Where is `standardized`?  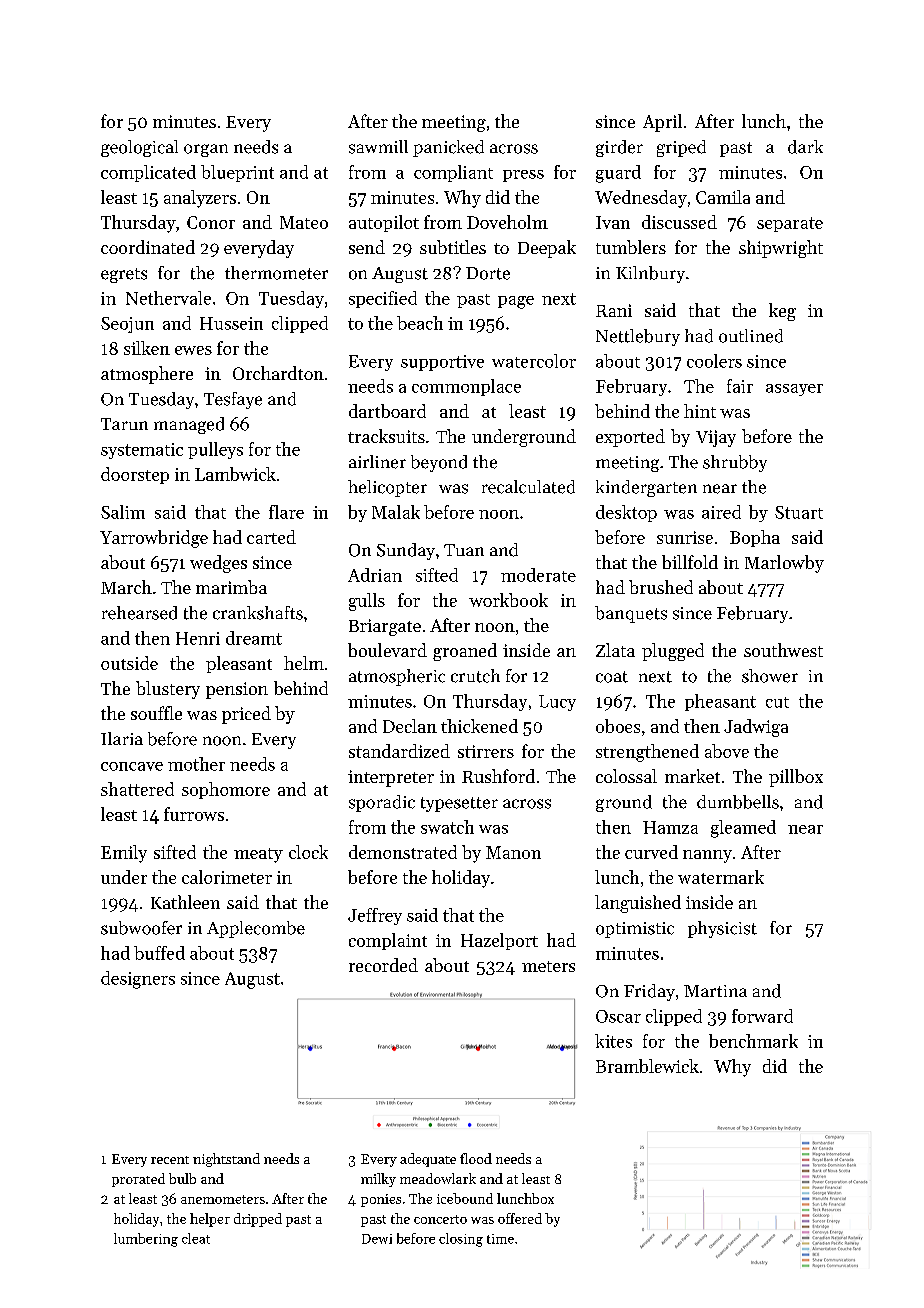 standardized is located at coordinates (399, 751).
